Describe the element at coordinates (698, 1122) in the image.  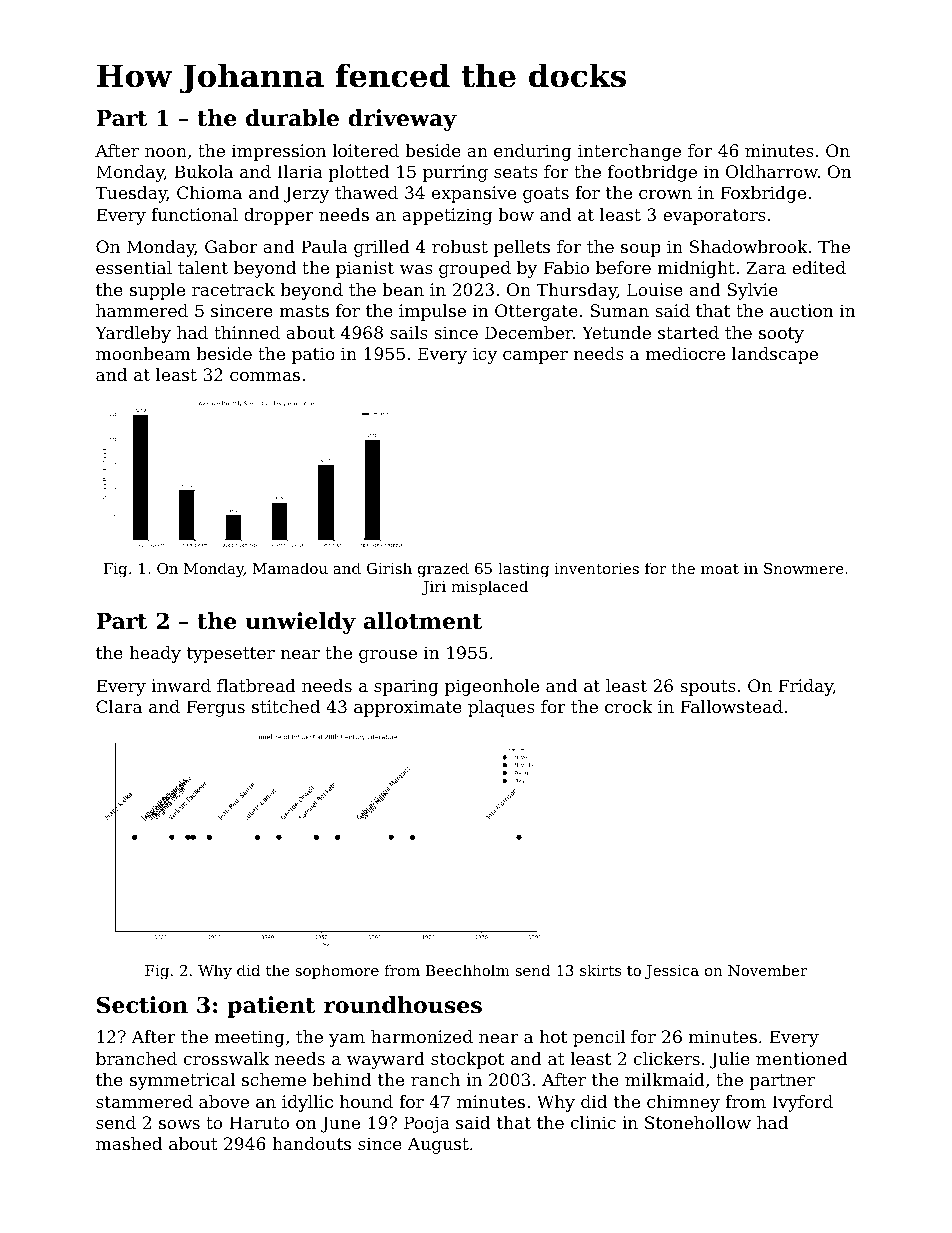
I see `Stonehollow` at that location.
